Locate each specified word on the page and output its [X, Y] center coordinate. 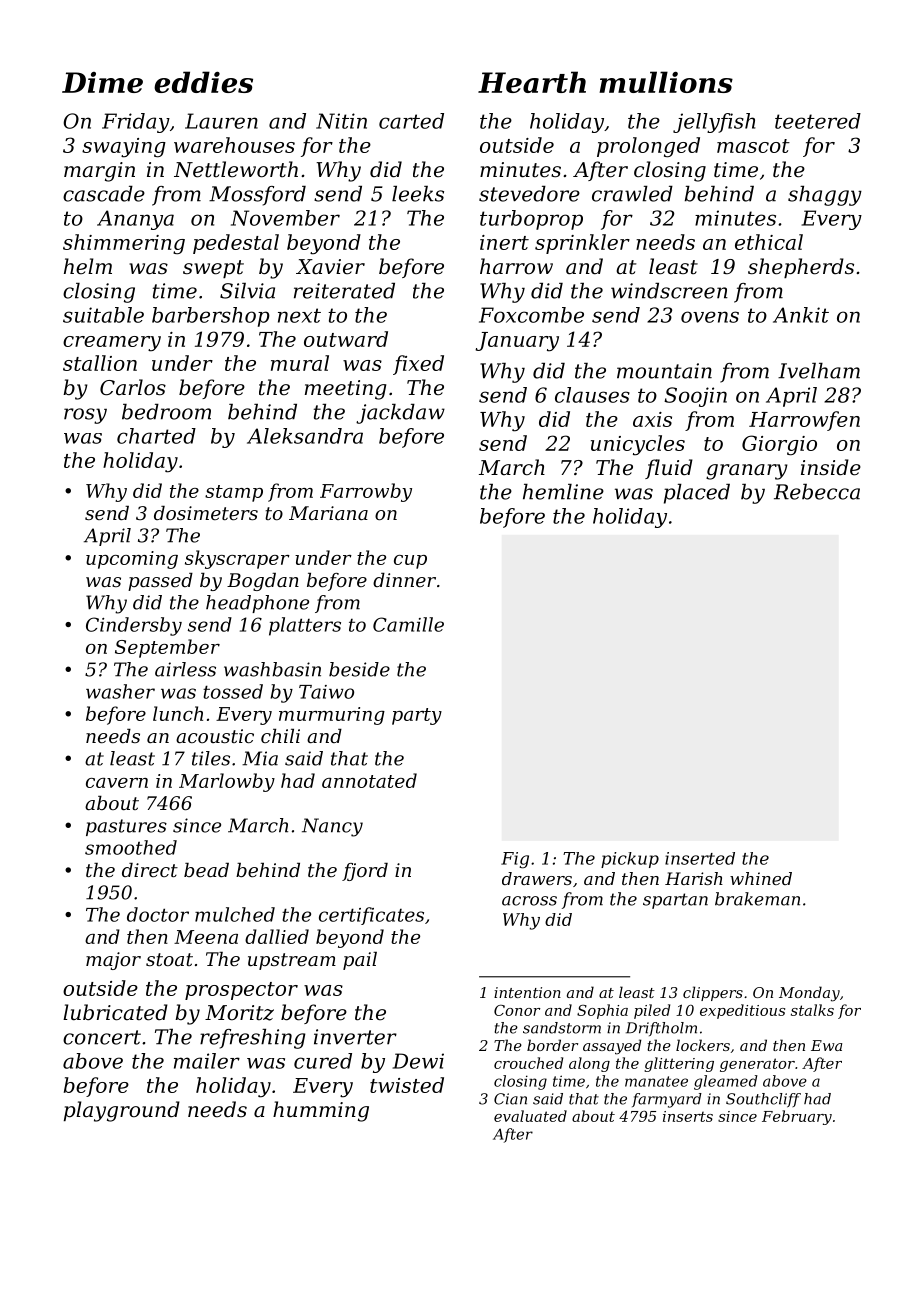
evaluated [530, 1116]
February [797, 1117]
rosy [85, 416]
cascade [104, 194]
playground [122, 1111]
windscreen [669, 291]
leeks [418, 194]
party [417, 716]
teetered [818, 121]
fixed [418, 365]
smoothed [131, 847]
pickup [630, 860]
